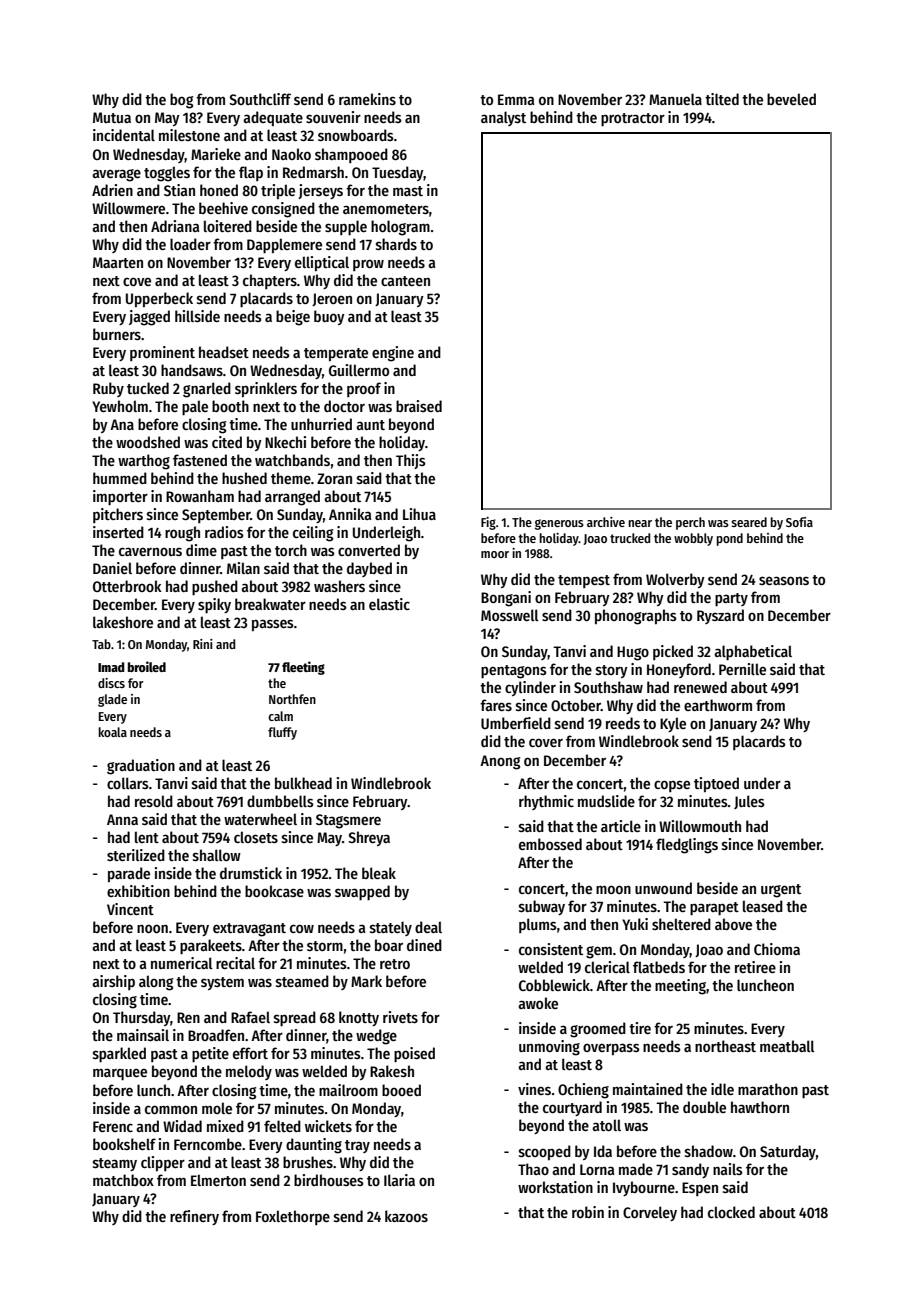 This screenshot has width=924, height=1308. Describe the element at coordinates (791, 99) in the screenshot. I see `beveled` at that location.
